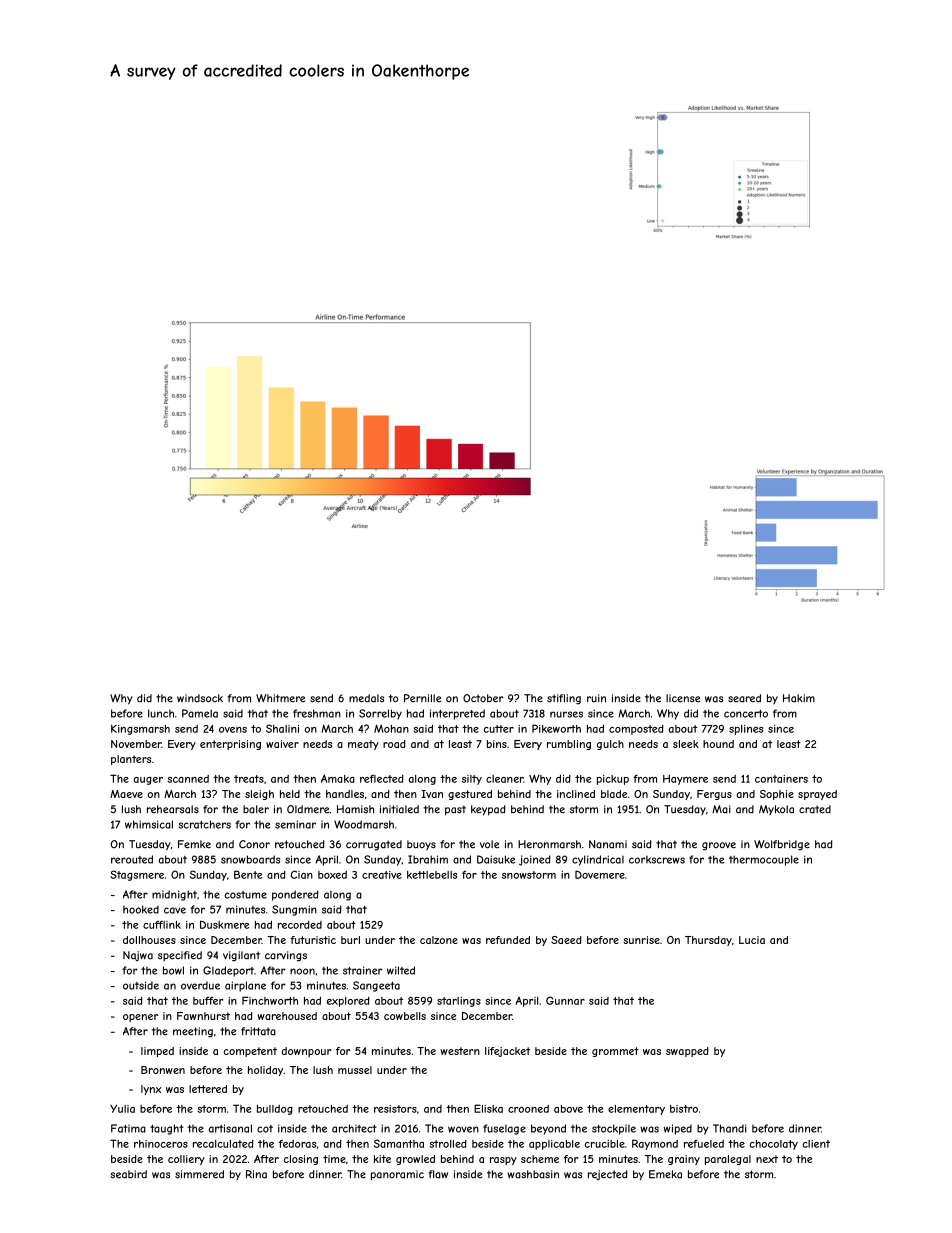 This screenshot has height=1233, width=952. Describe the element at coordinates (499, 729) in the screenshot. I see `cutter` at that location.
